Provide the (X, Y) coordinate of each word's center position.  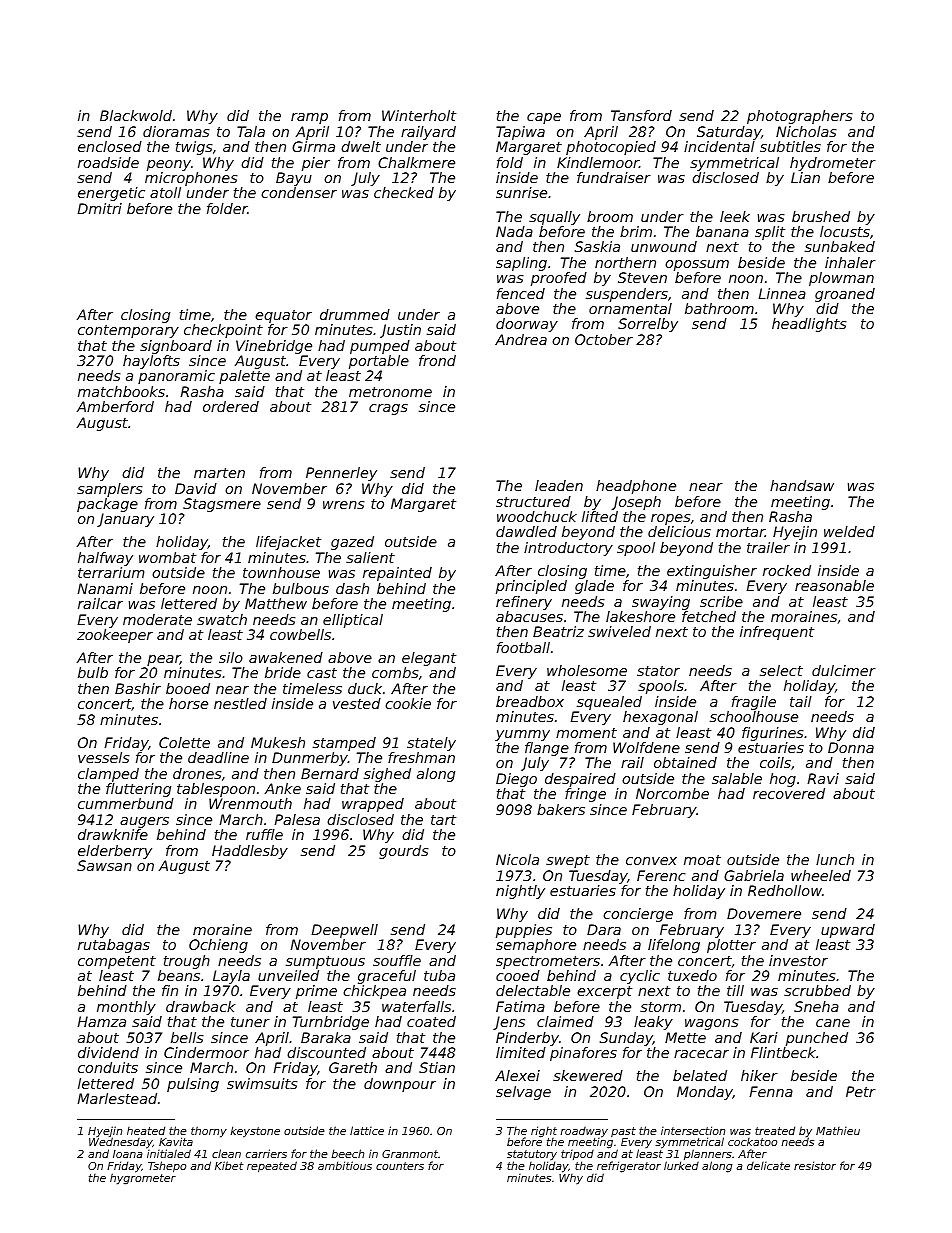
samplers (110, 490)
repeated (272, 1167)
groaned (845, 295)
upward (848, 931)
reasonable (834, 585)
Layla (231, 977)
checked (404, 192)
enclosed (110, 146)
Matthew (276, 603)
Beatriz (558, 631)
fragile (754, 703)
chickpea (374, 992)
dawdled (526, 531)
